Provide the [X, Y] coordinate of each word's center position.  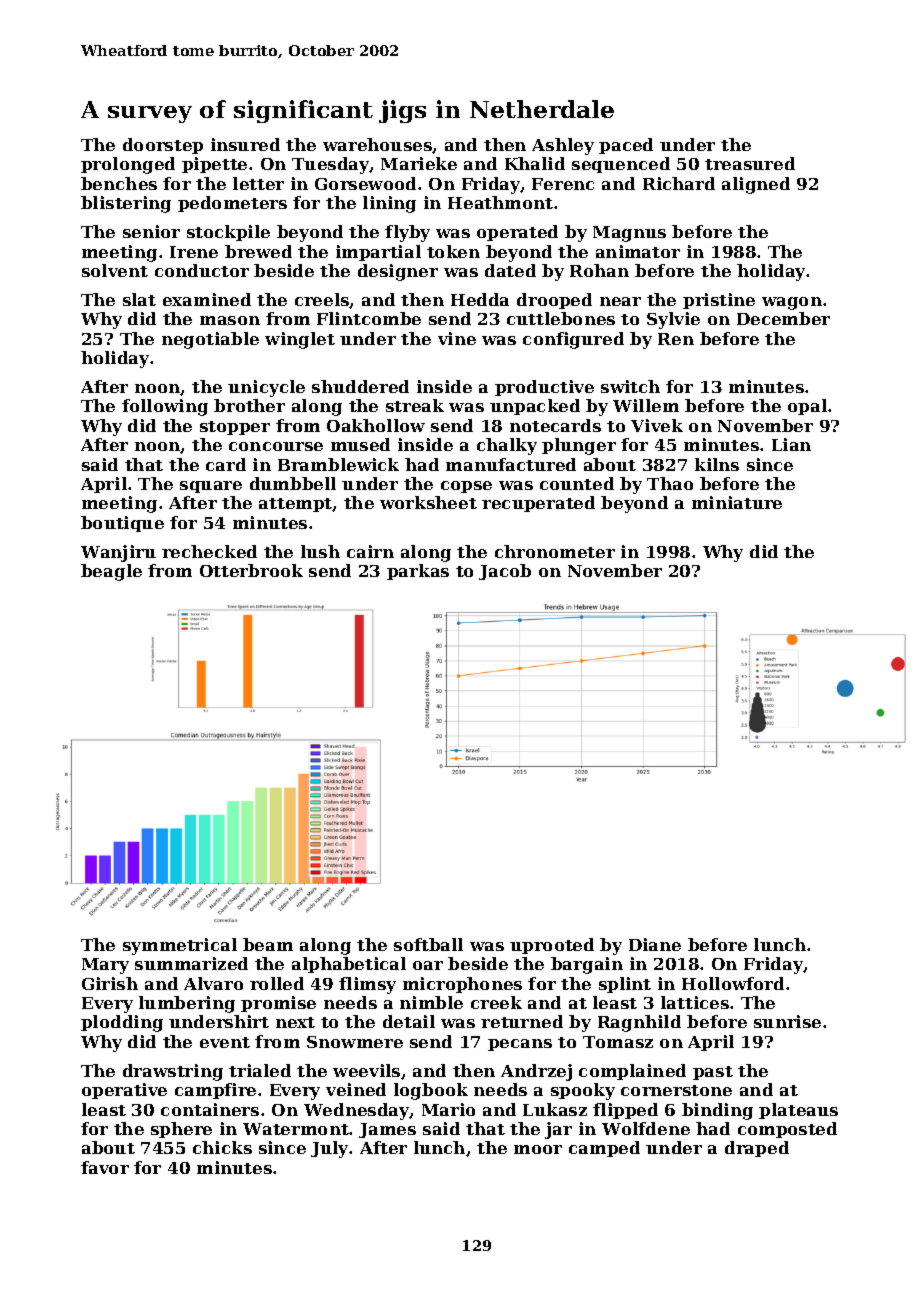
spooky [583, 1091]
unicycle [266, 388]
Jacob [505, 572]
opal [807, 407]
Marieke [419, 163]
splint [625, 985]
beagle [111, 572]
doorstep [163, 146]
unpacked [535, 407]
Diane [655, 944]
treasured [750, 163]
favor [105, 1167]
